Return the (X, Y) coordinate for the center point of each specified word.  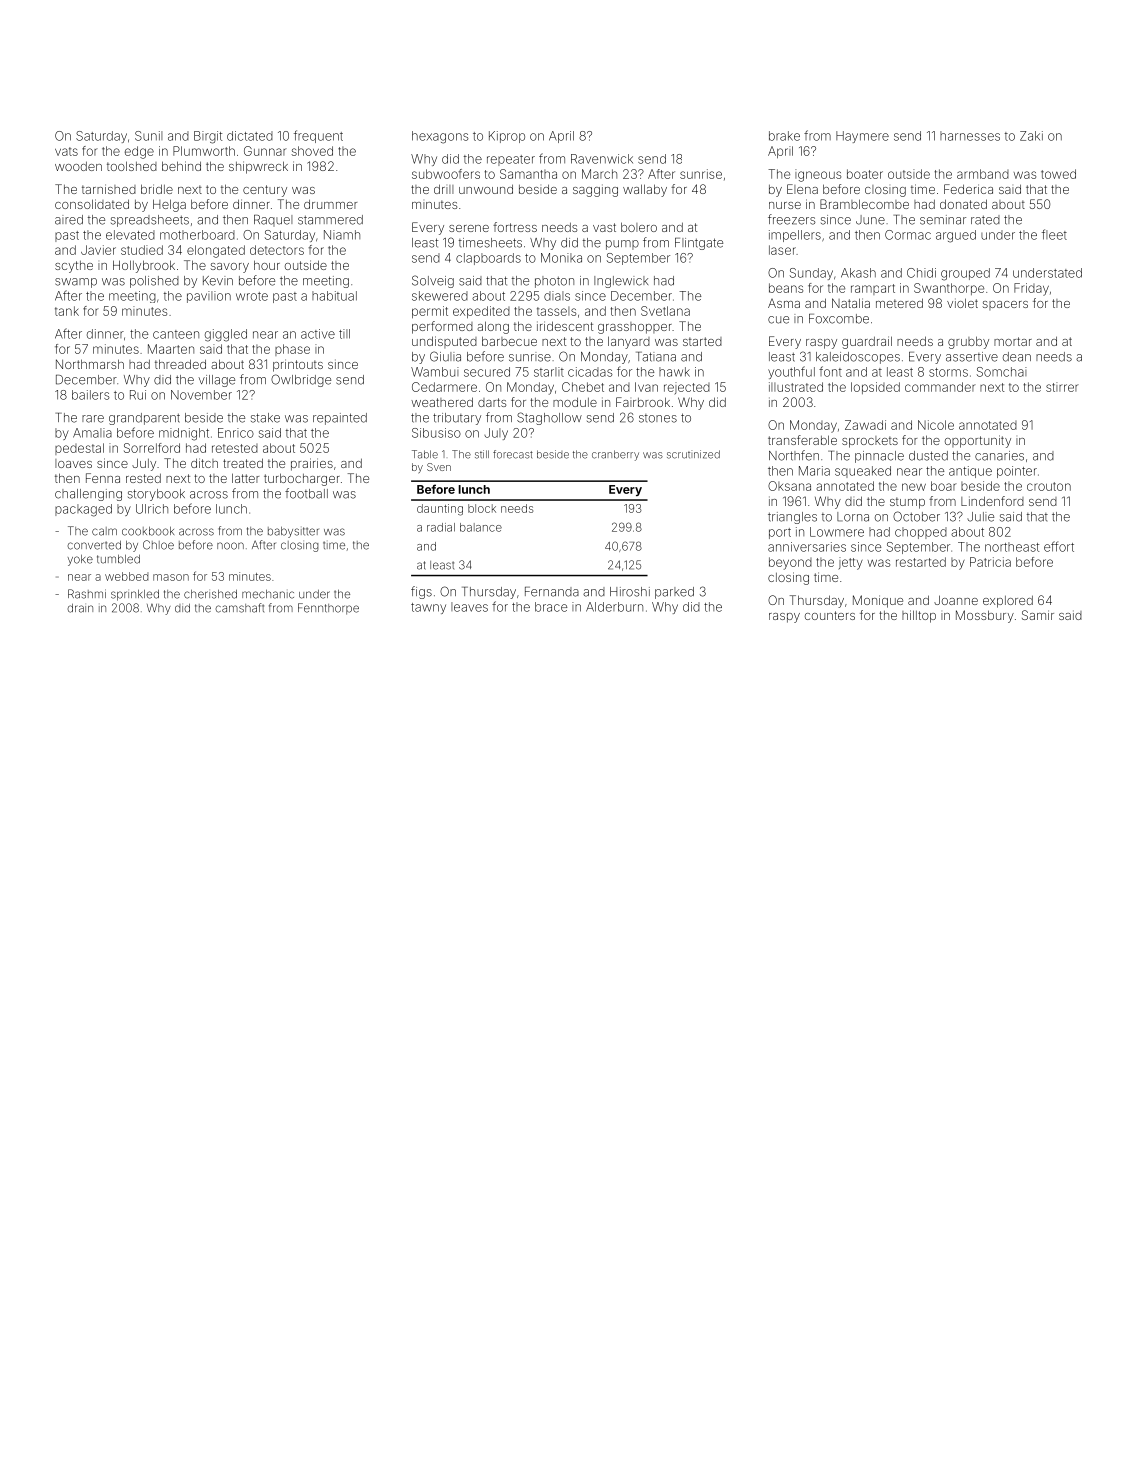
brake (784, 136)
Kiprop (507, 137)
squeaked (863, 472)
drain (80, 608)
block (482, 508)
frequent (318, 136)
